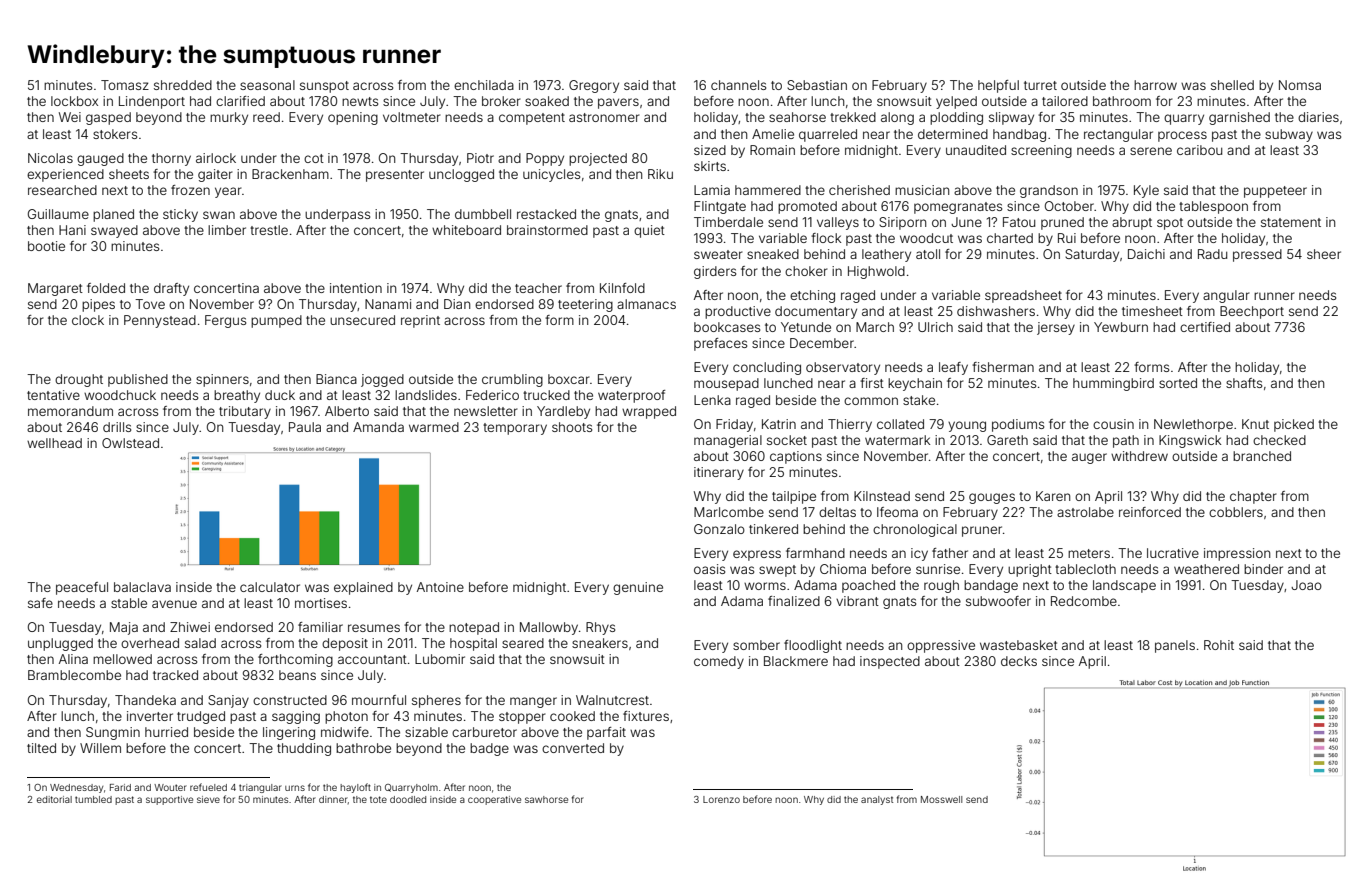  What do you see at coordinates (228, 701) in the document?
I see `Sanjay` at bounding box center [228, 701].
